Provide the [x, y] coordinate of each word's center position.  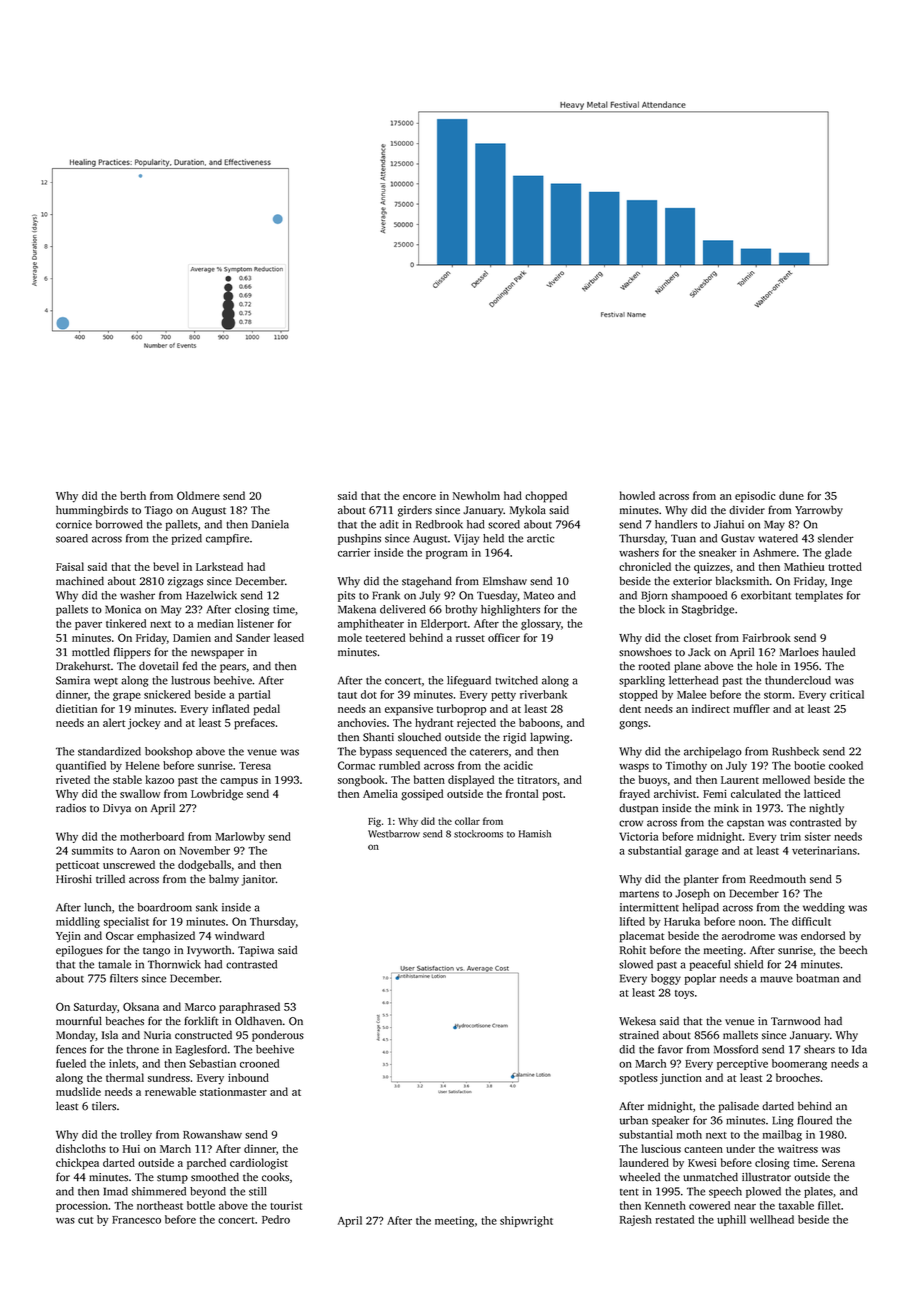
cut [85, 1220]
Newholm [476, 495]
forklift [201, 1021]
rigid [514, 738]
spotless [638, 1079]
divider [747, 510]
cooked [846, 765]
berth [133, 495]
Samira [73, 680]
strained [639, 1035]
